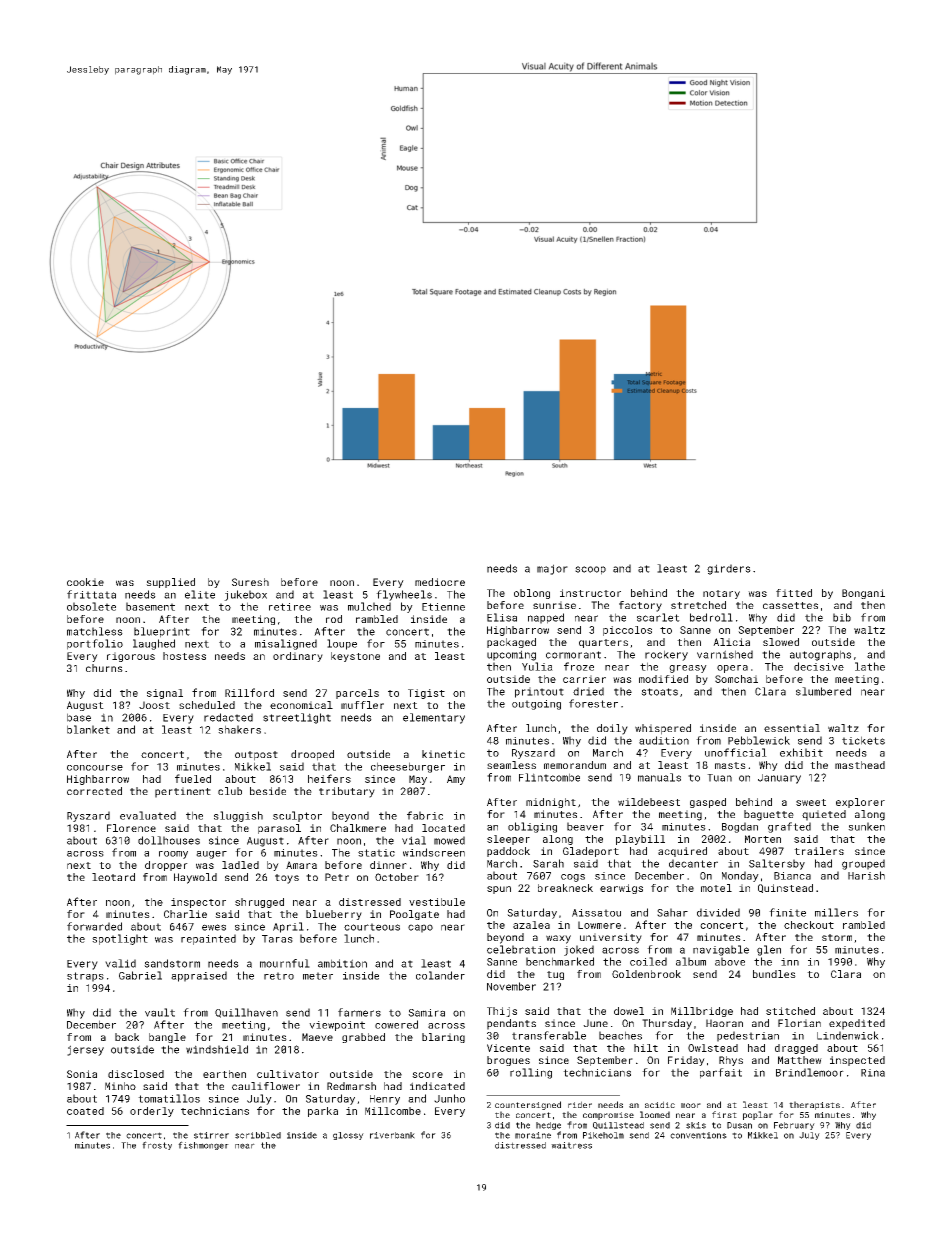 This screenshot has height=1233, width=952. What do you see at coordinates (729, 569) in the screenshot?
I see `girders` at bounding box center [729, 569].
